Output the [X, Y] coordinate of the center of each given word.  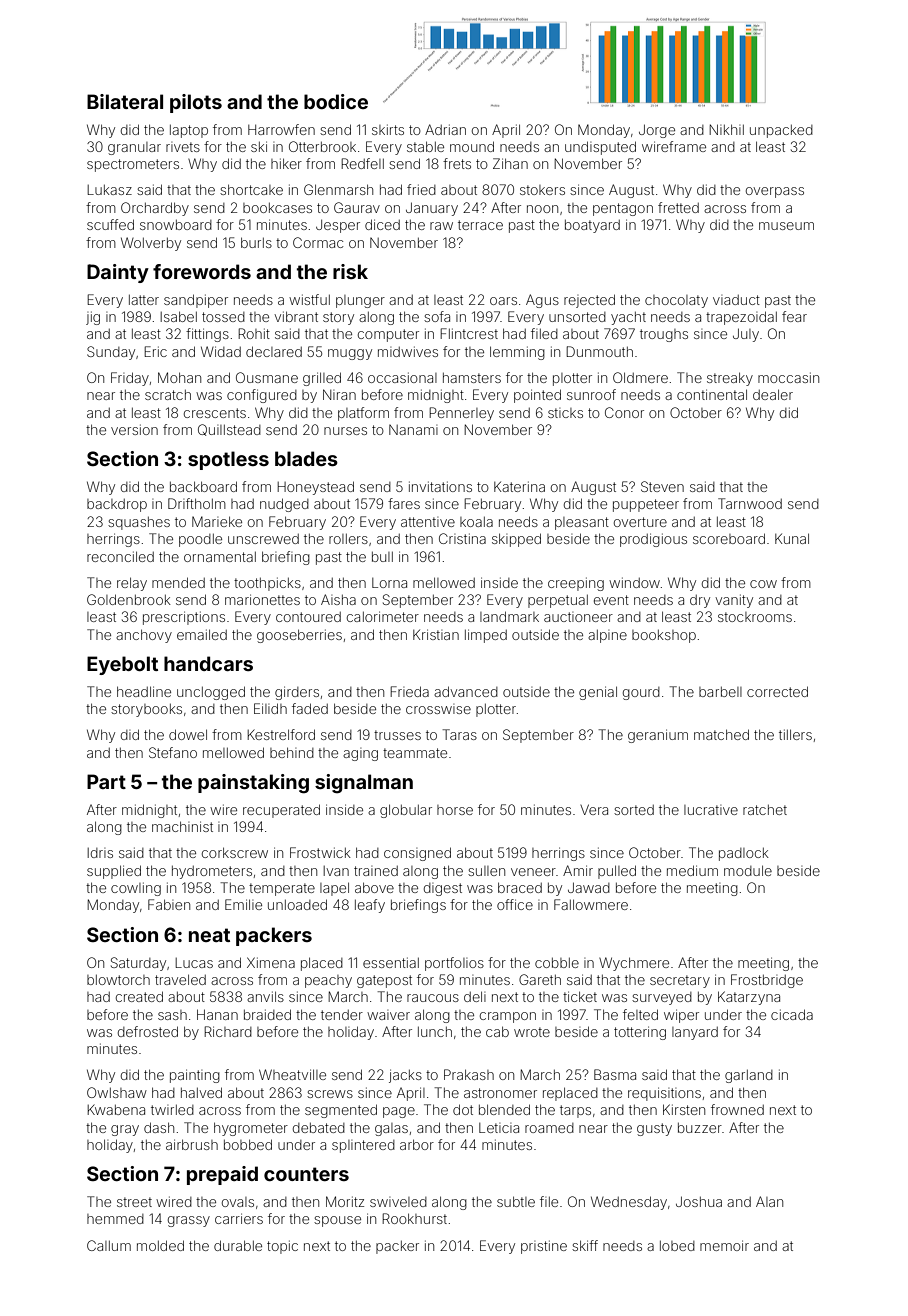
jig [93, 318]
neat [209, 935]
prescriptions [184, 618]
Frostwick [320, 852]
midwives [408, 351]
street [134, 1202]
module [748, 870]
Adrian [445, 129]
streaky [730, 379]
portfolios [454, 964]
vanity [734, 601]
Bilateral [125, 101]
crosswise [438, 709]
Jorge [657, 131]
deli [475, 996]
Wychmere [634, 964]
